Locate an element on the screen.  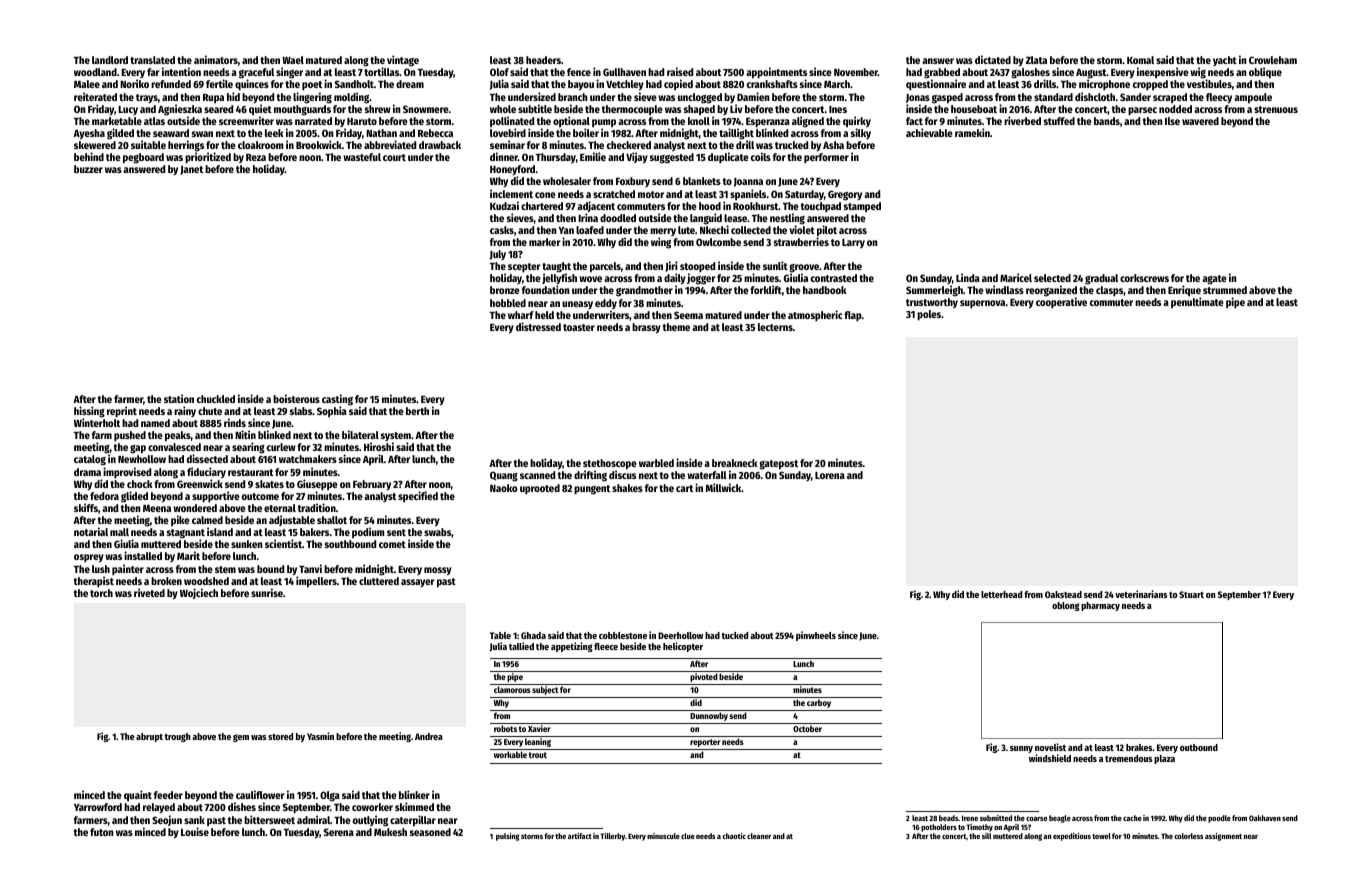
corkscrews is located at coordinates (1144, 278).
